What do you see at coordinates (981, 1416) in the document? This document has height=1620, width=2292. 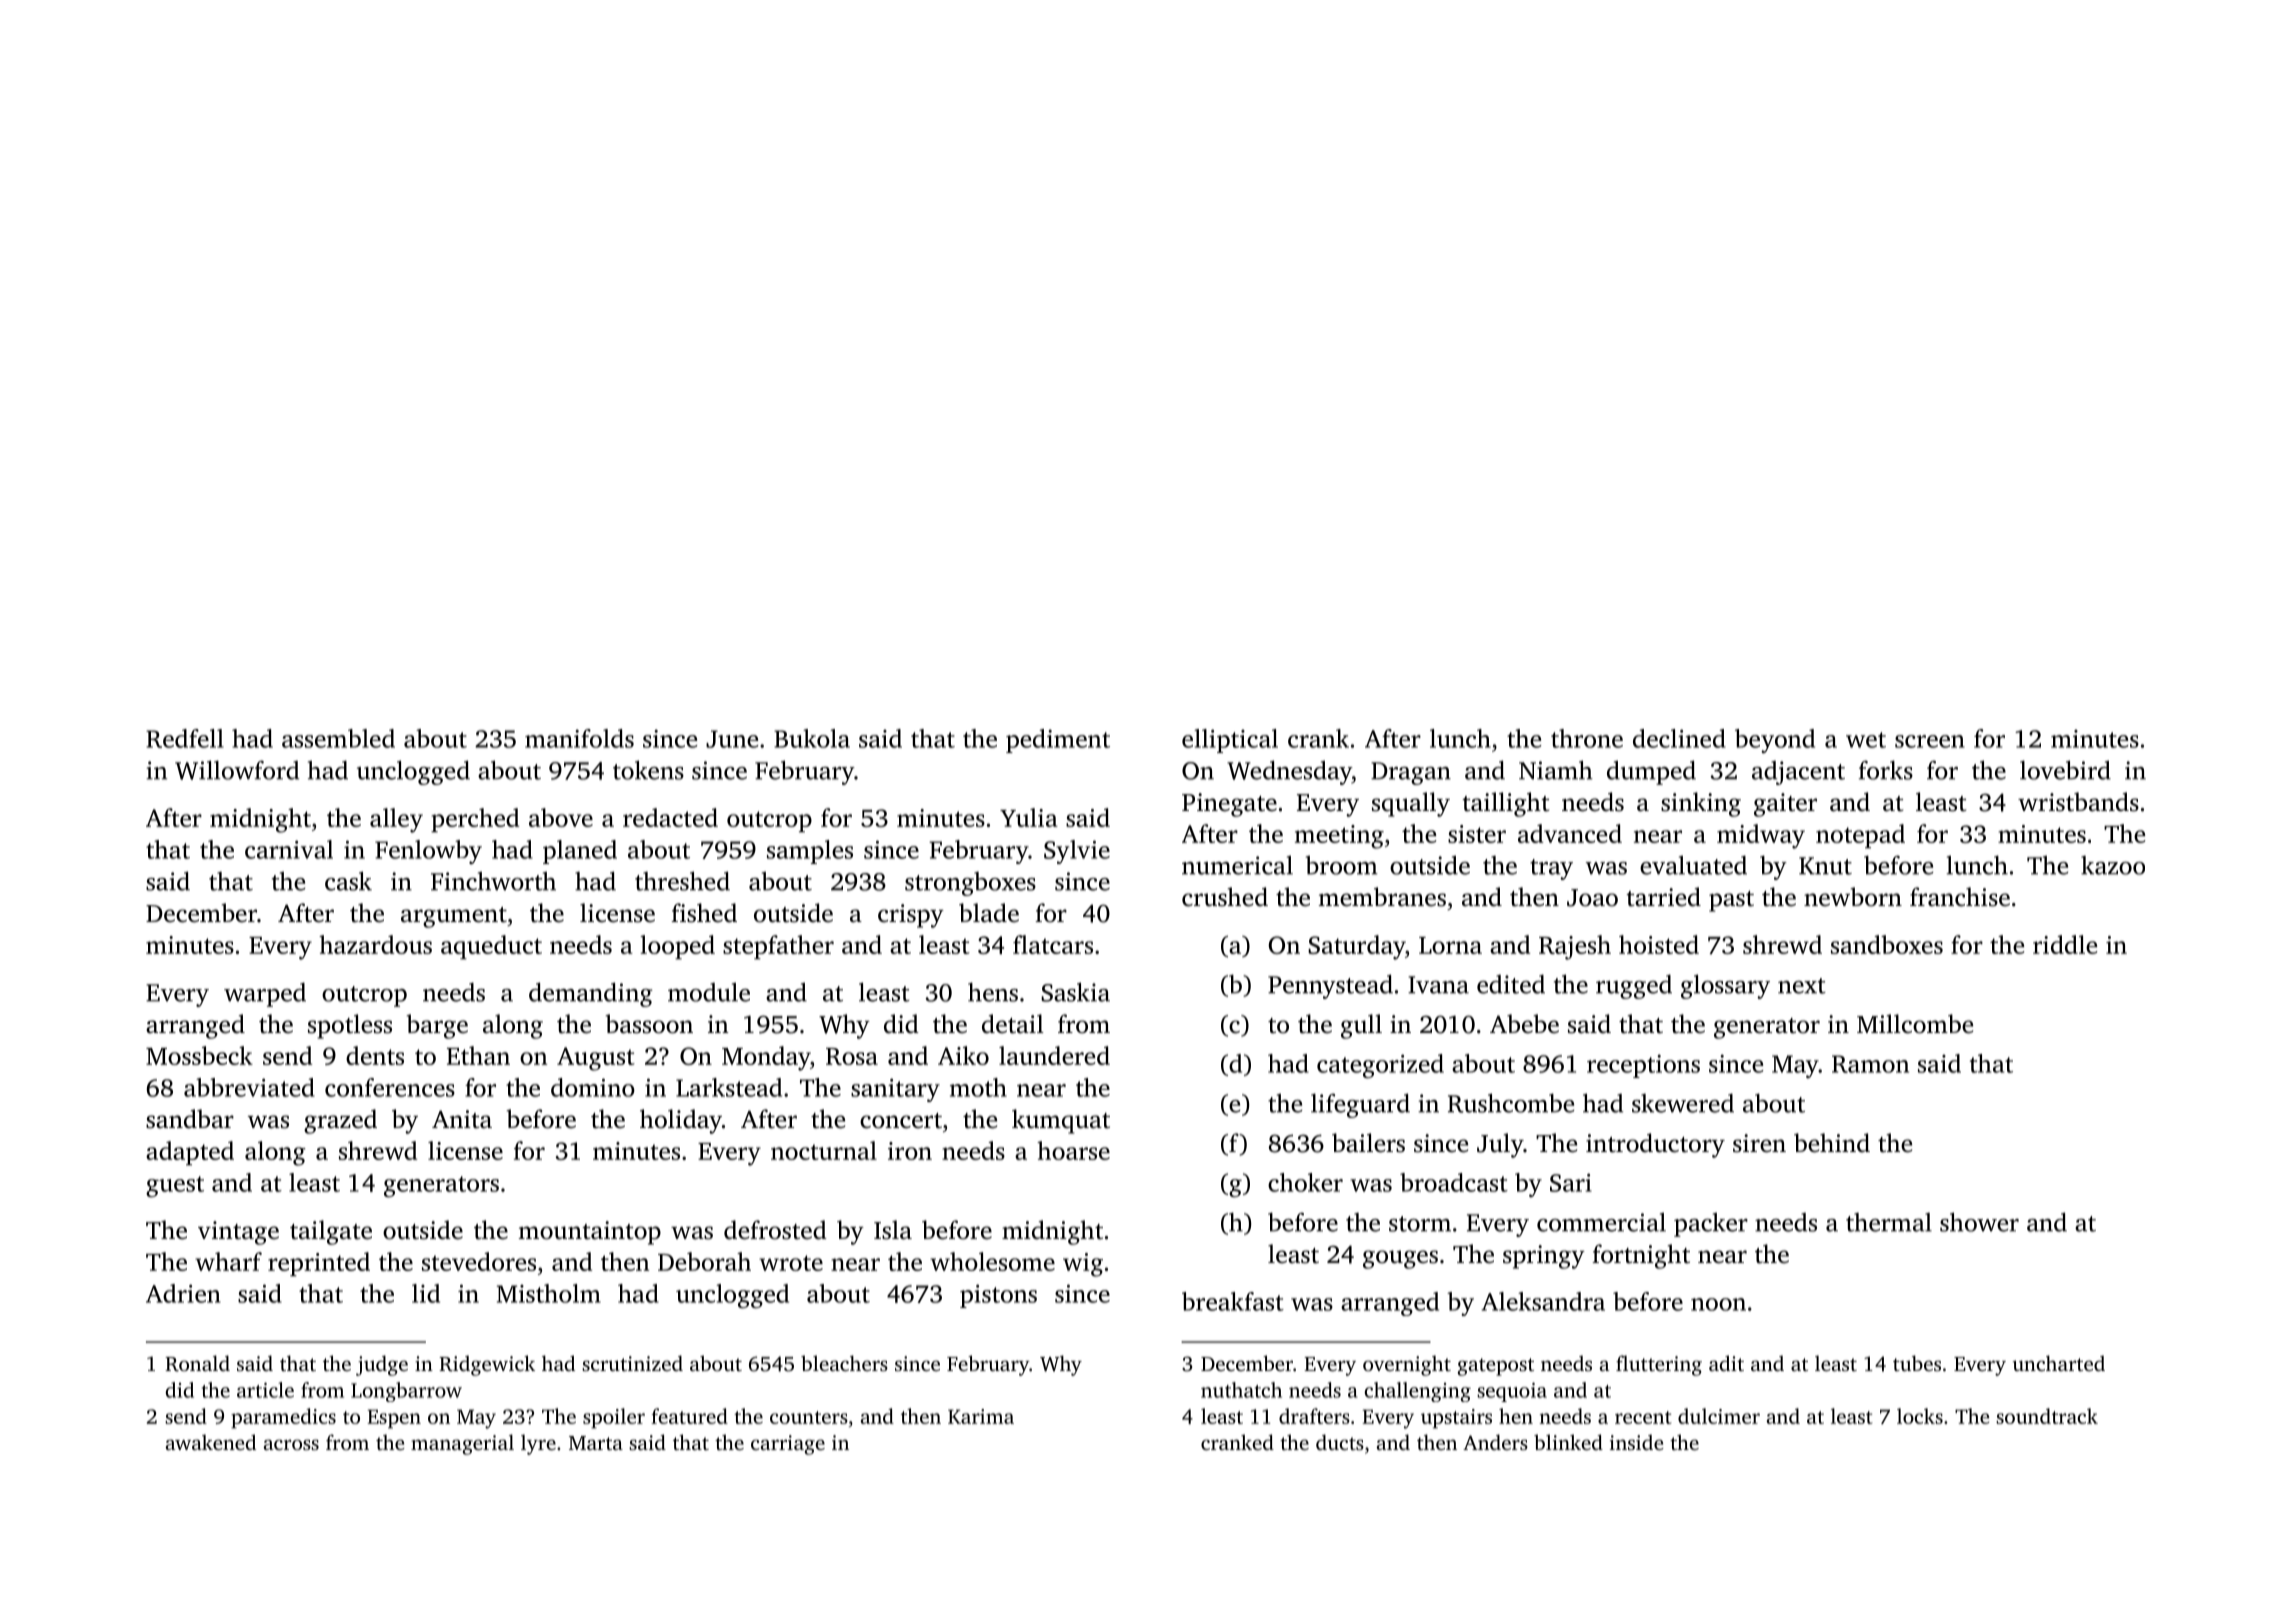 I see `Karima` at bounding box center [981, 1416].
